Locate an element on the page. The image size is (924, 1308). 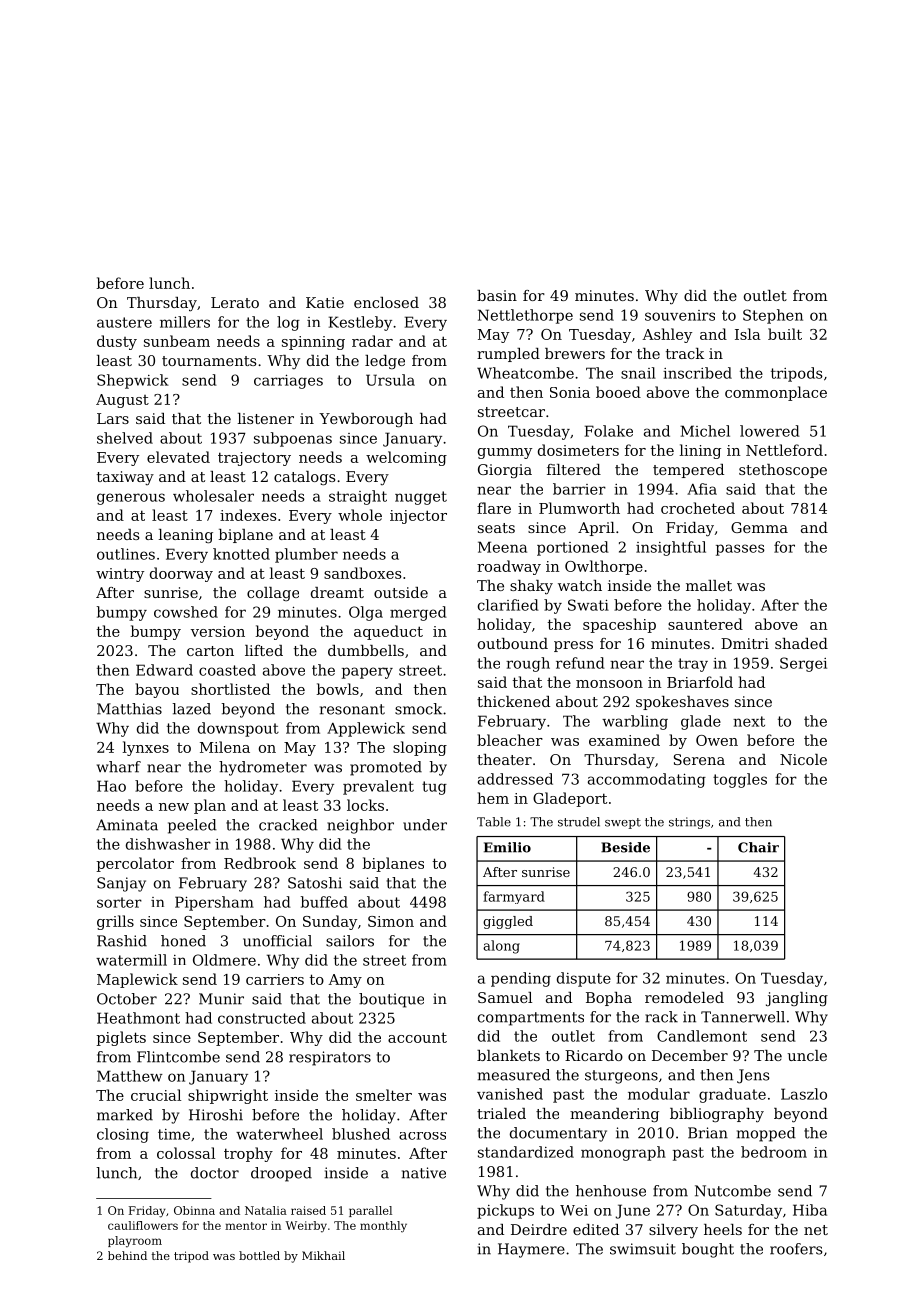
downspout is located at coordinates (238, 729).
